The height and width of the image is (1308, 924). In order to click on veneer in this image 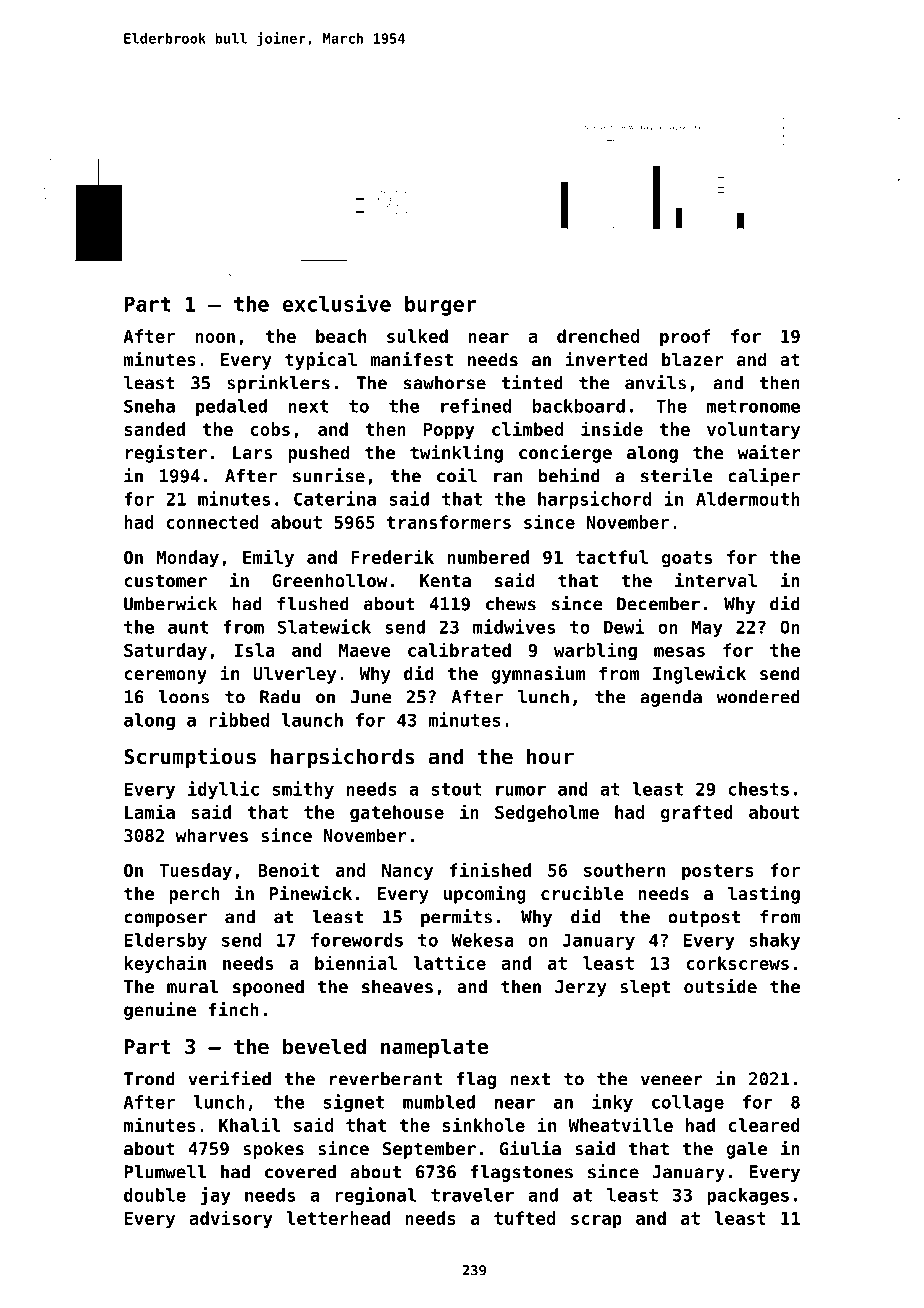, I will do `click(672, 1080)`.
